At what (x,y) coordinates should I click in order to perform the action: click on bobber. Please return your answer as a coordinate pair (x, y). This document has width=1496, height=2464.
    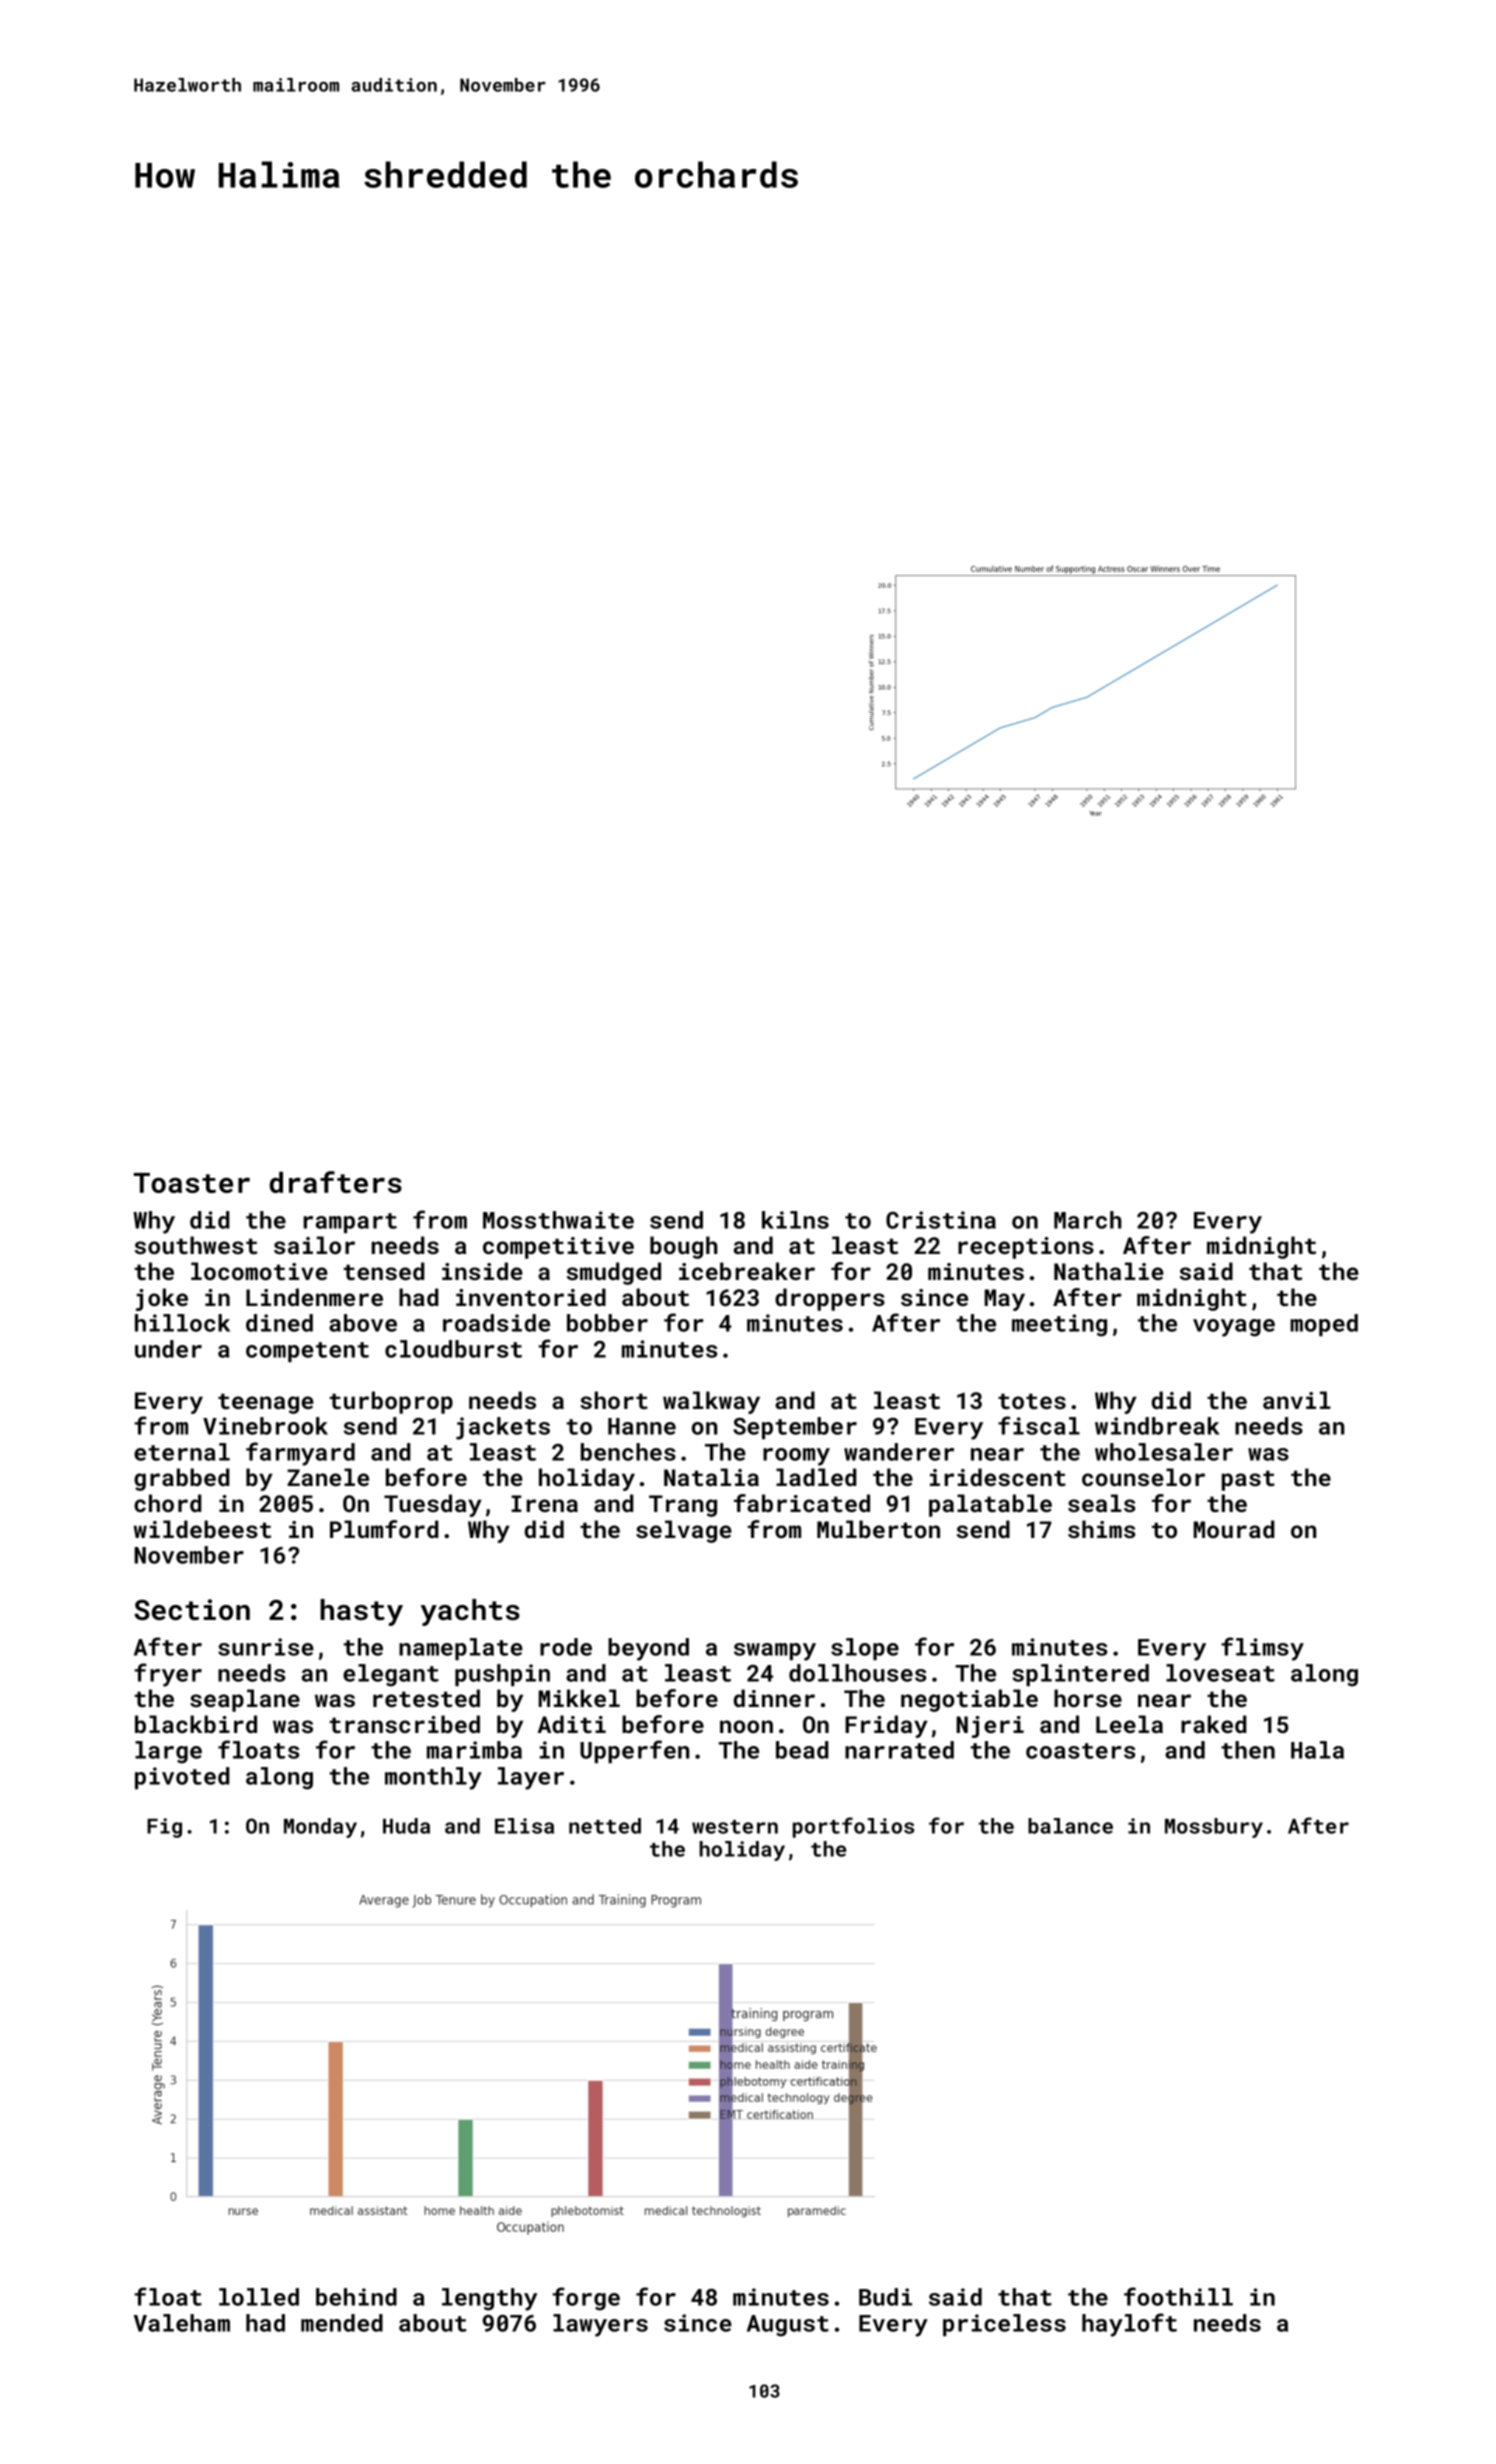
    Looking at the image, I should click on (607, 1323).
